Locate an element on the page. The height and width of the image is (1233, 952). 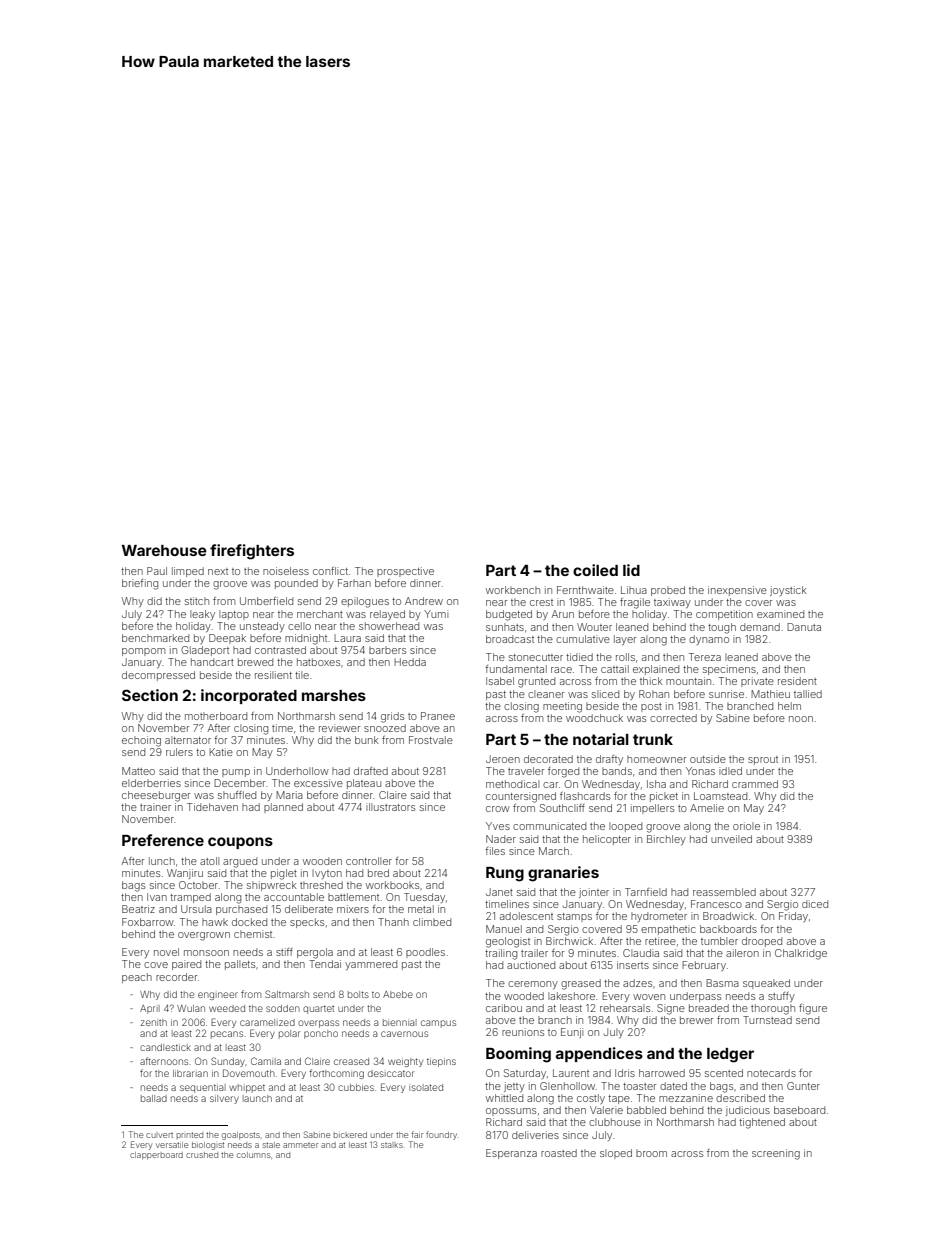
dated is located at coordinates (673, 1086).
